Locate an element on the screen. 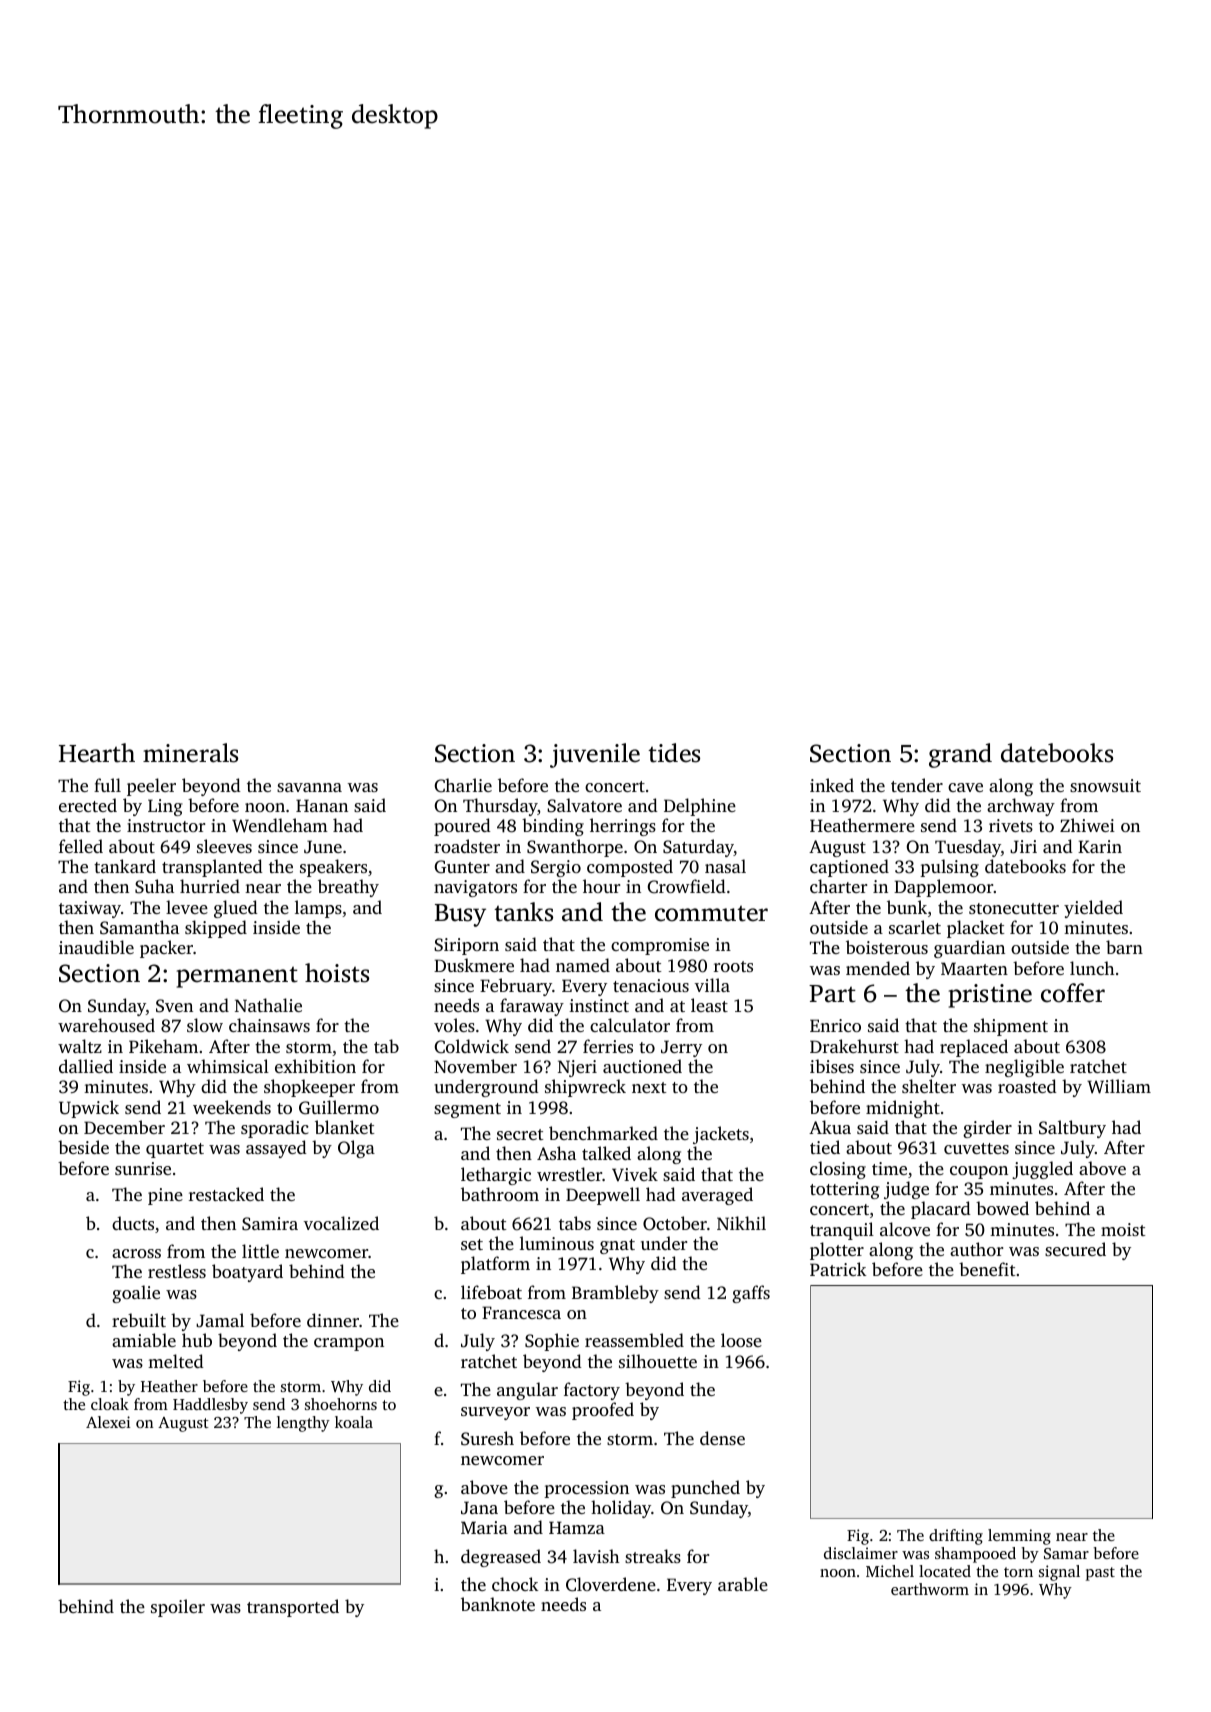  taxiway is located at coordinates (90, 909).
